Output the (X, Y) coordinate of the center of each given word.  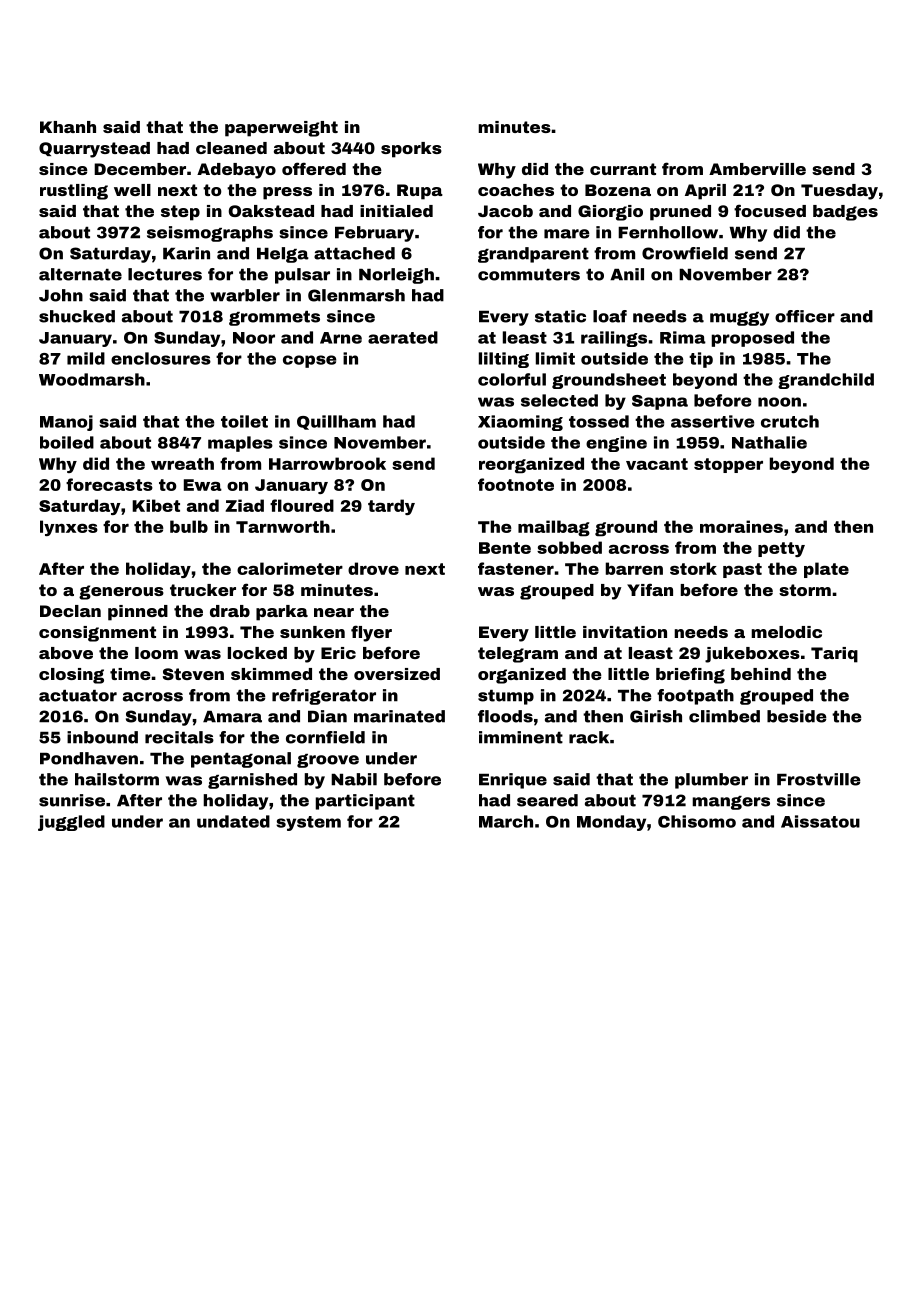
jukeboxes (752, 655)
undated (233, 821)
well (132, 190)
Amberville (757, 169)
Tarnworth (283, 526)
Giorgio (610, 213)
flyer (371, 633)
